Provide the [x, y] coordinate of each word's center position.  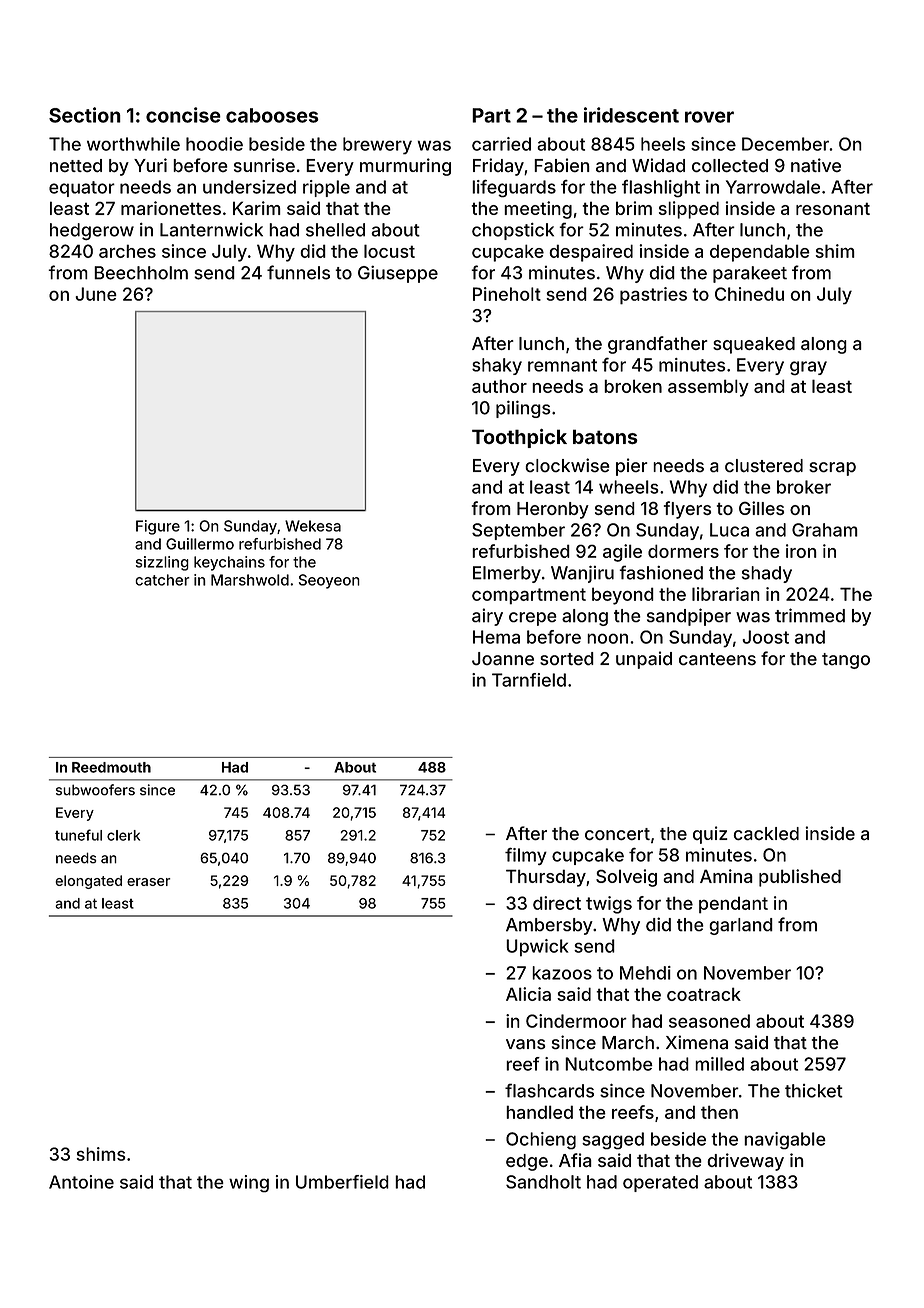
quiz [710, 835]
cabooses [272, 115]
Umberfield [342, 1182]
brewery [377, 145]
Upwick [537, 948]
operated [660, 1183]
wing [249, 1183]
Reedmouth [111, 767]
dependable [760, 253]
